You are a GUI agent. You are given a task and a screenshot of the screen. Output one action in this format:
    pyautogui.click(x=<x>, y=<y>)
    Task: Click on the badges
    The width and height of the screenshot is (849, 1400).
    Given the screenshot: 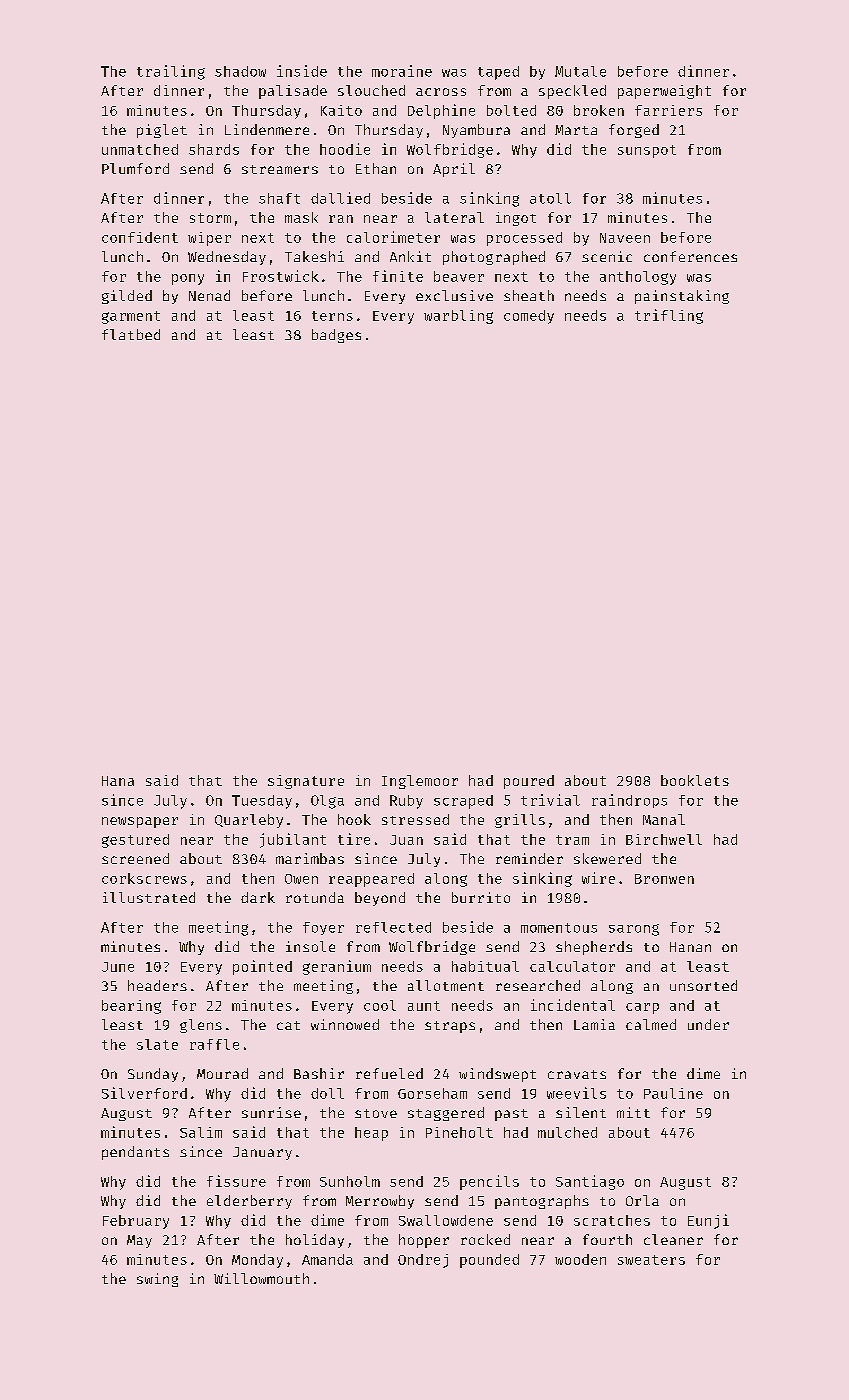 What is the action you would take?
    pyautogui.click(x=336, y=336)
